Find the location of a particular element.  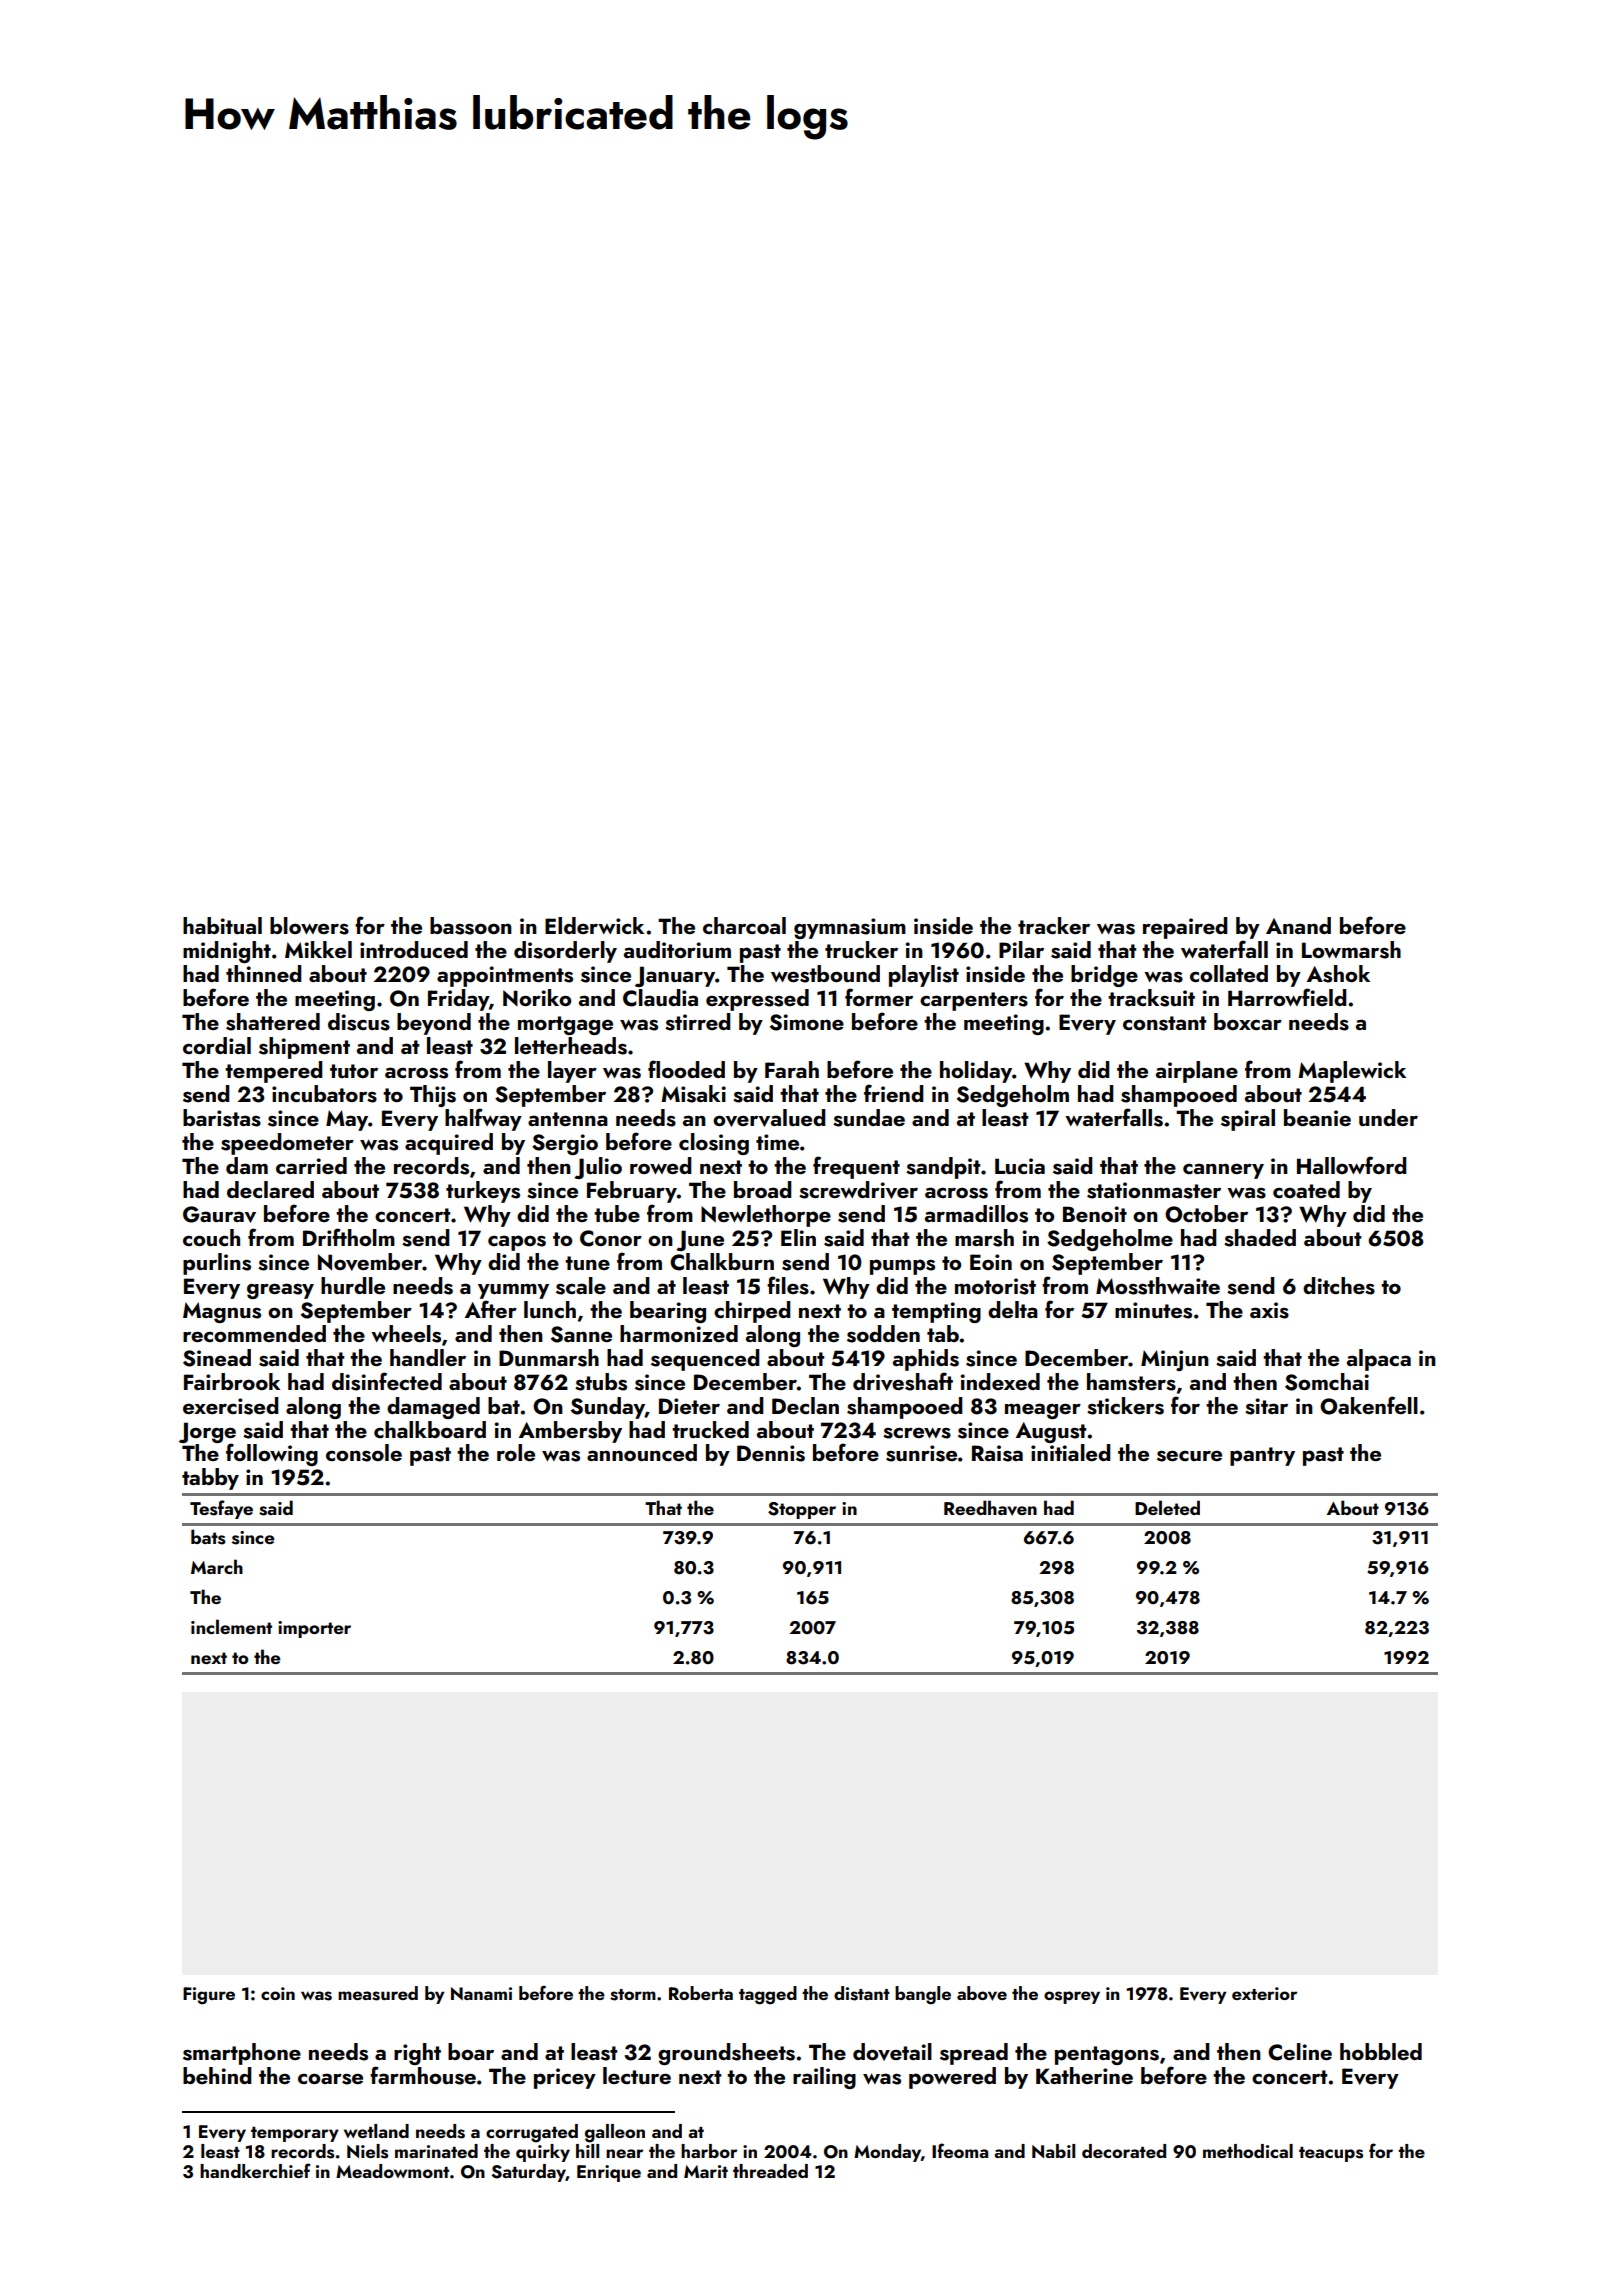

pantry is located at coordinates (1262, 1456).
